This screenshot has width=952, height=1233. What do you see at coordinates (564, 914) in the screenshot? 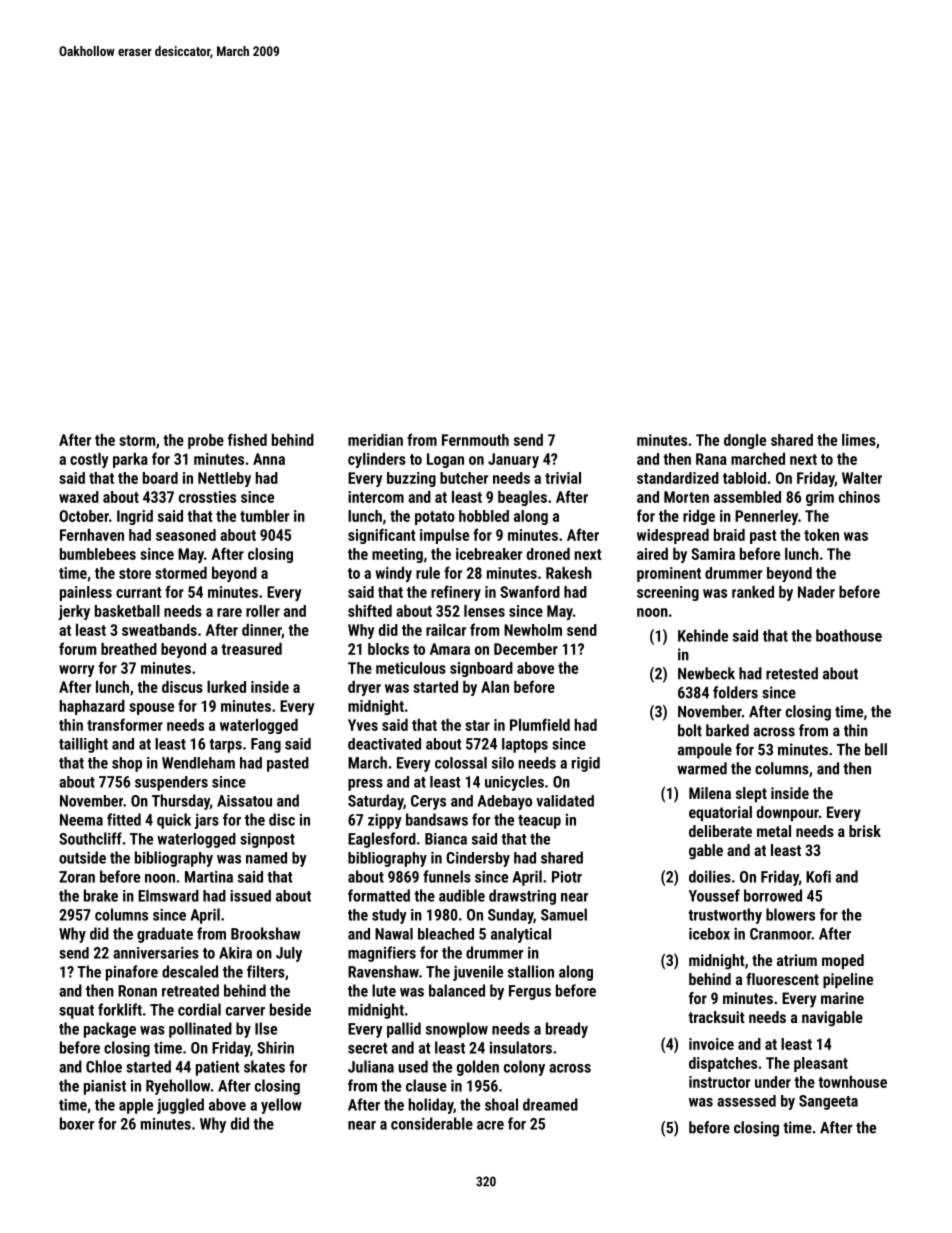
I see `Samuel` at bounding box center [564, 914].
